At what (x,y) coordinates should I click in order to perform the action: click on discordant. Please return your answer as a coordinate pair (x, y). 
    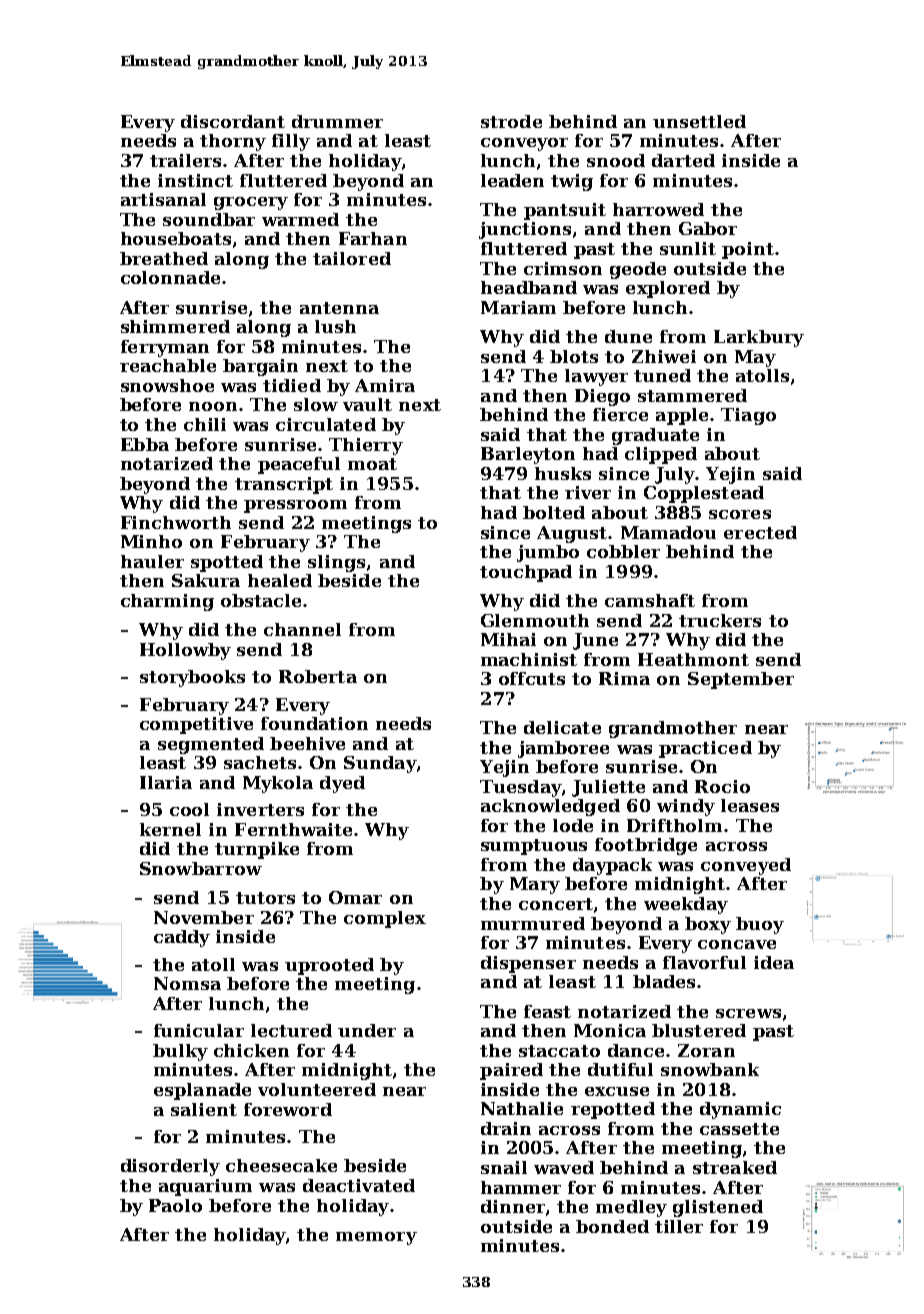
    Looking at the image, I should click on (233, 121).
